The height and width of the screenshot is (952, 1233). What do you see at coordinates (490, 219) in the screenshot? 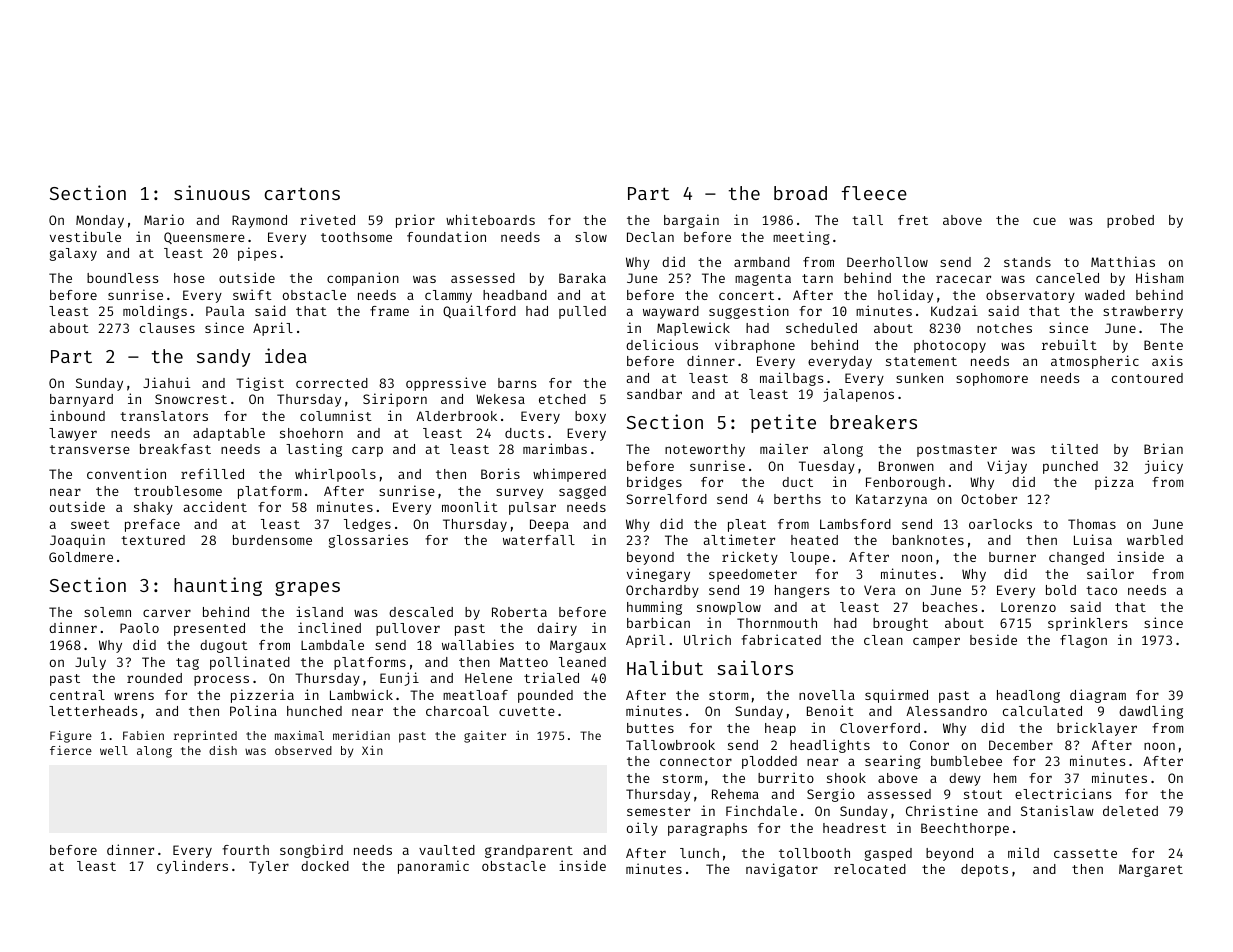
I see `whiteboards` at bounding box center [490, 219].
